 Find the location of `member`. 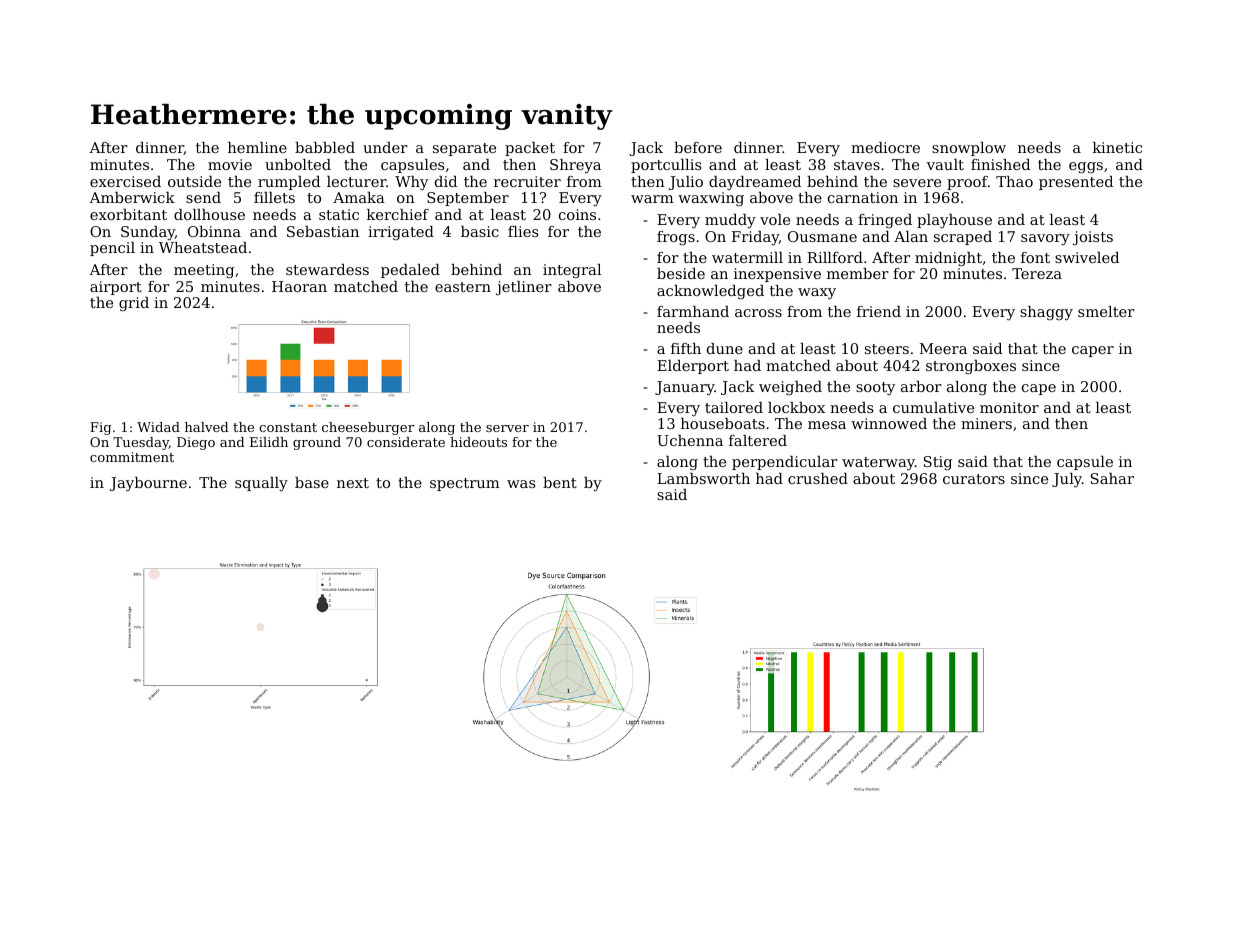

member is located at coordinates (858, 273).
